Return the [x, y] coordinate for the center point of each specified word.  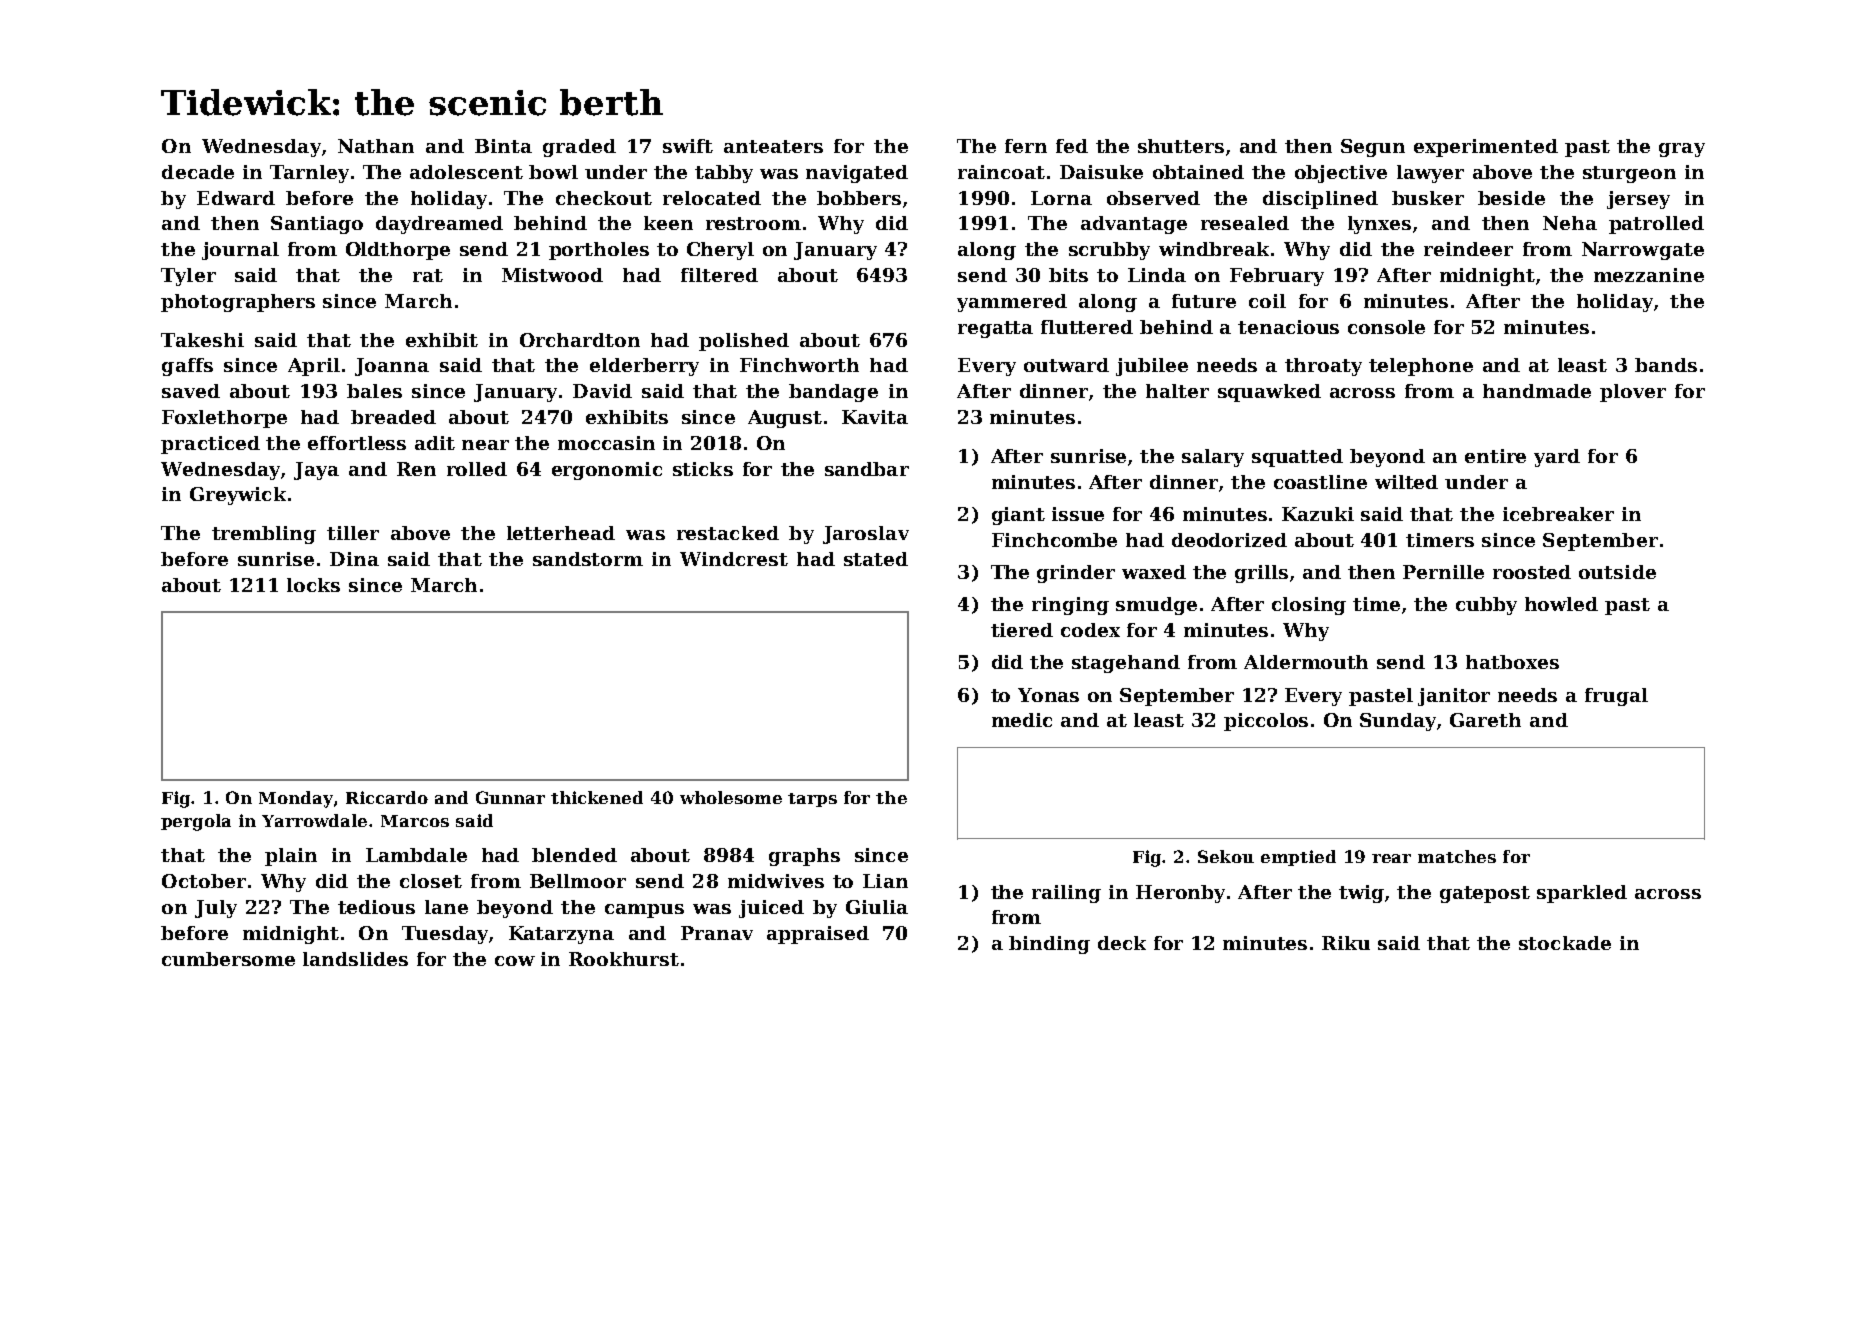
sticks [703, 469]
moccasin [606, 443]
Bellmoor [578, 881]
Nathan [376, 146]
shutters [1181, 146]
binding [1049, 945]
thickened [597, 797]
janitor [1454, 697]
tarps [812, 800]
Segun [1373, 148]
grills [1261, 574]
